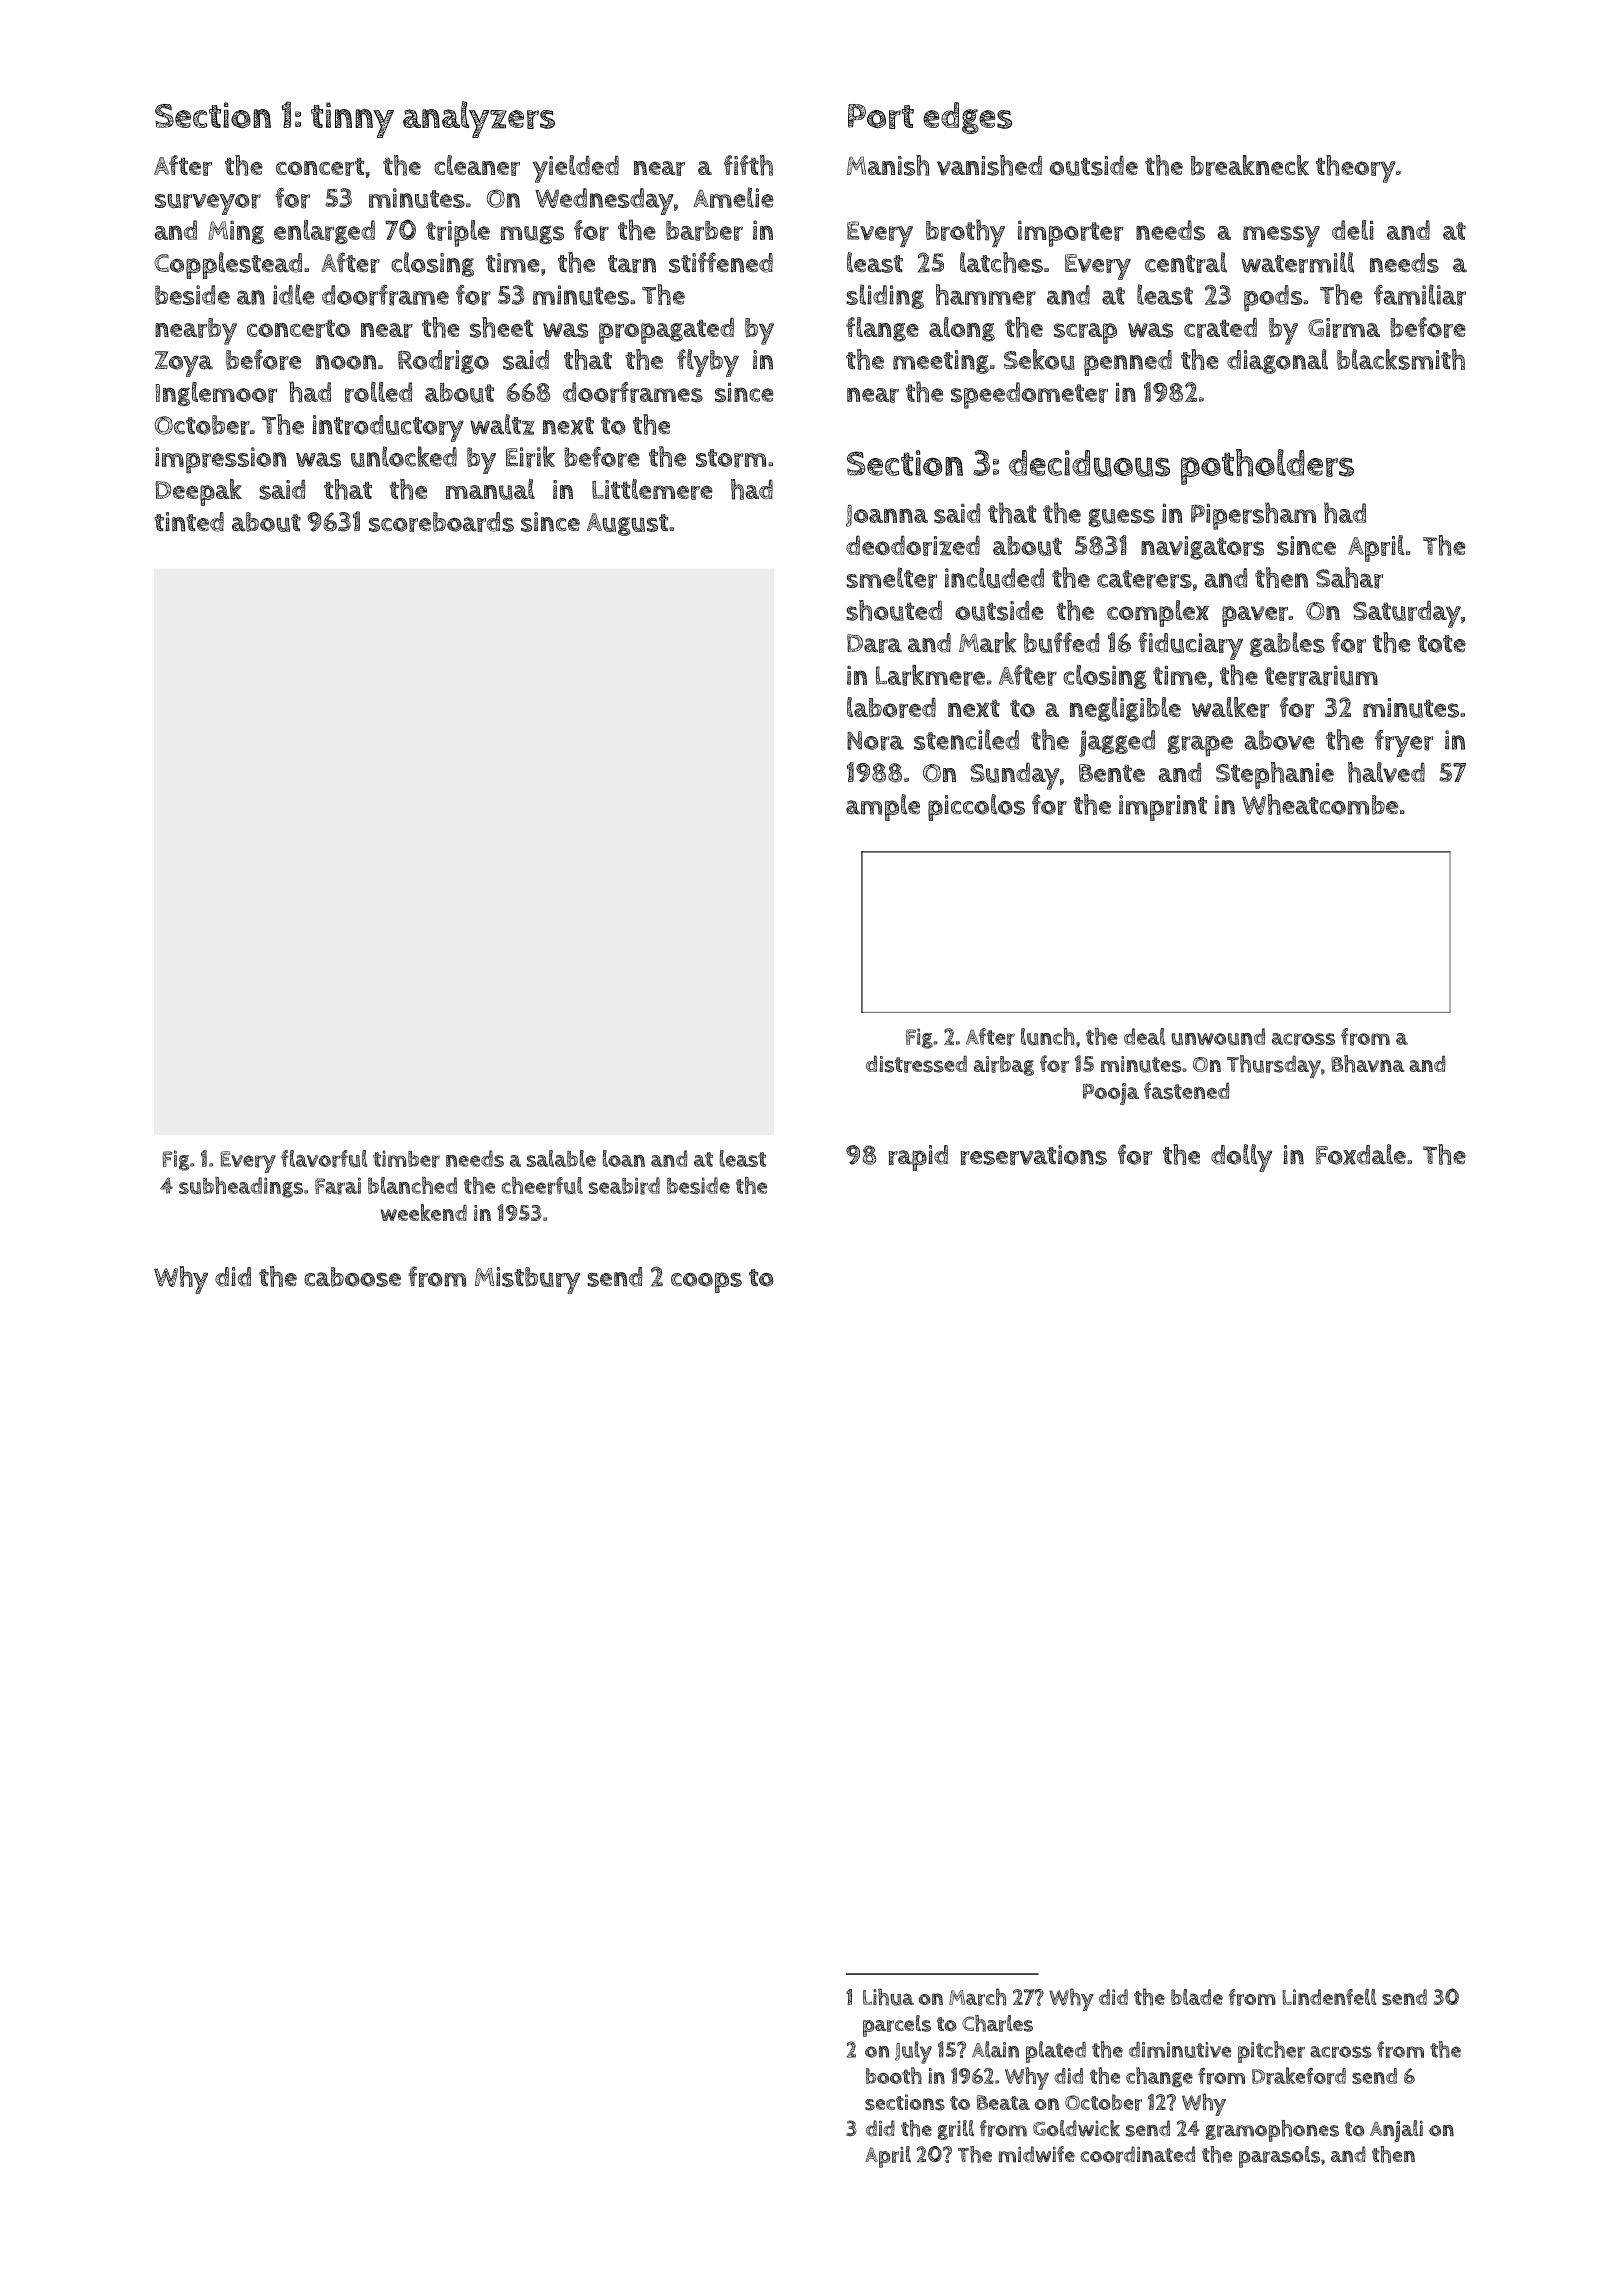 The image size is (1620, 2292). I want to click on booth, so click(894, 2075).
